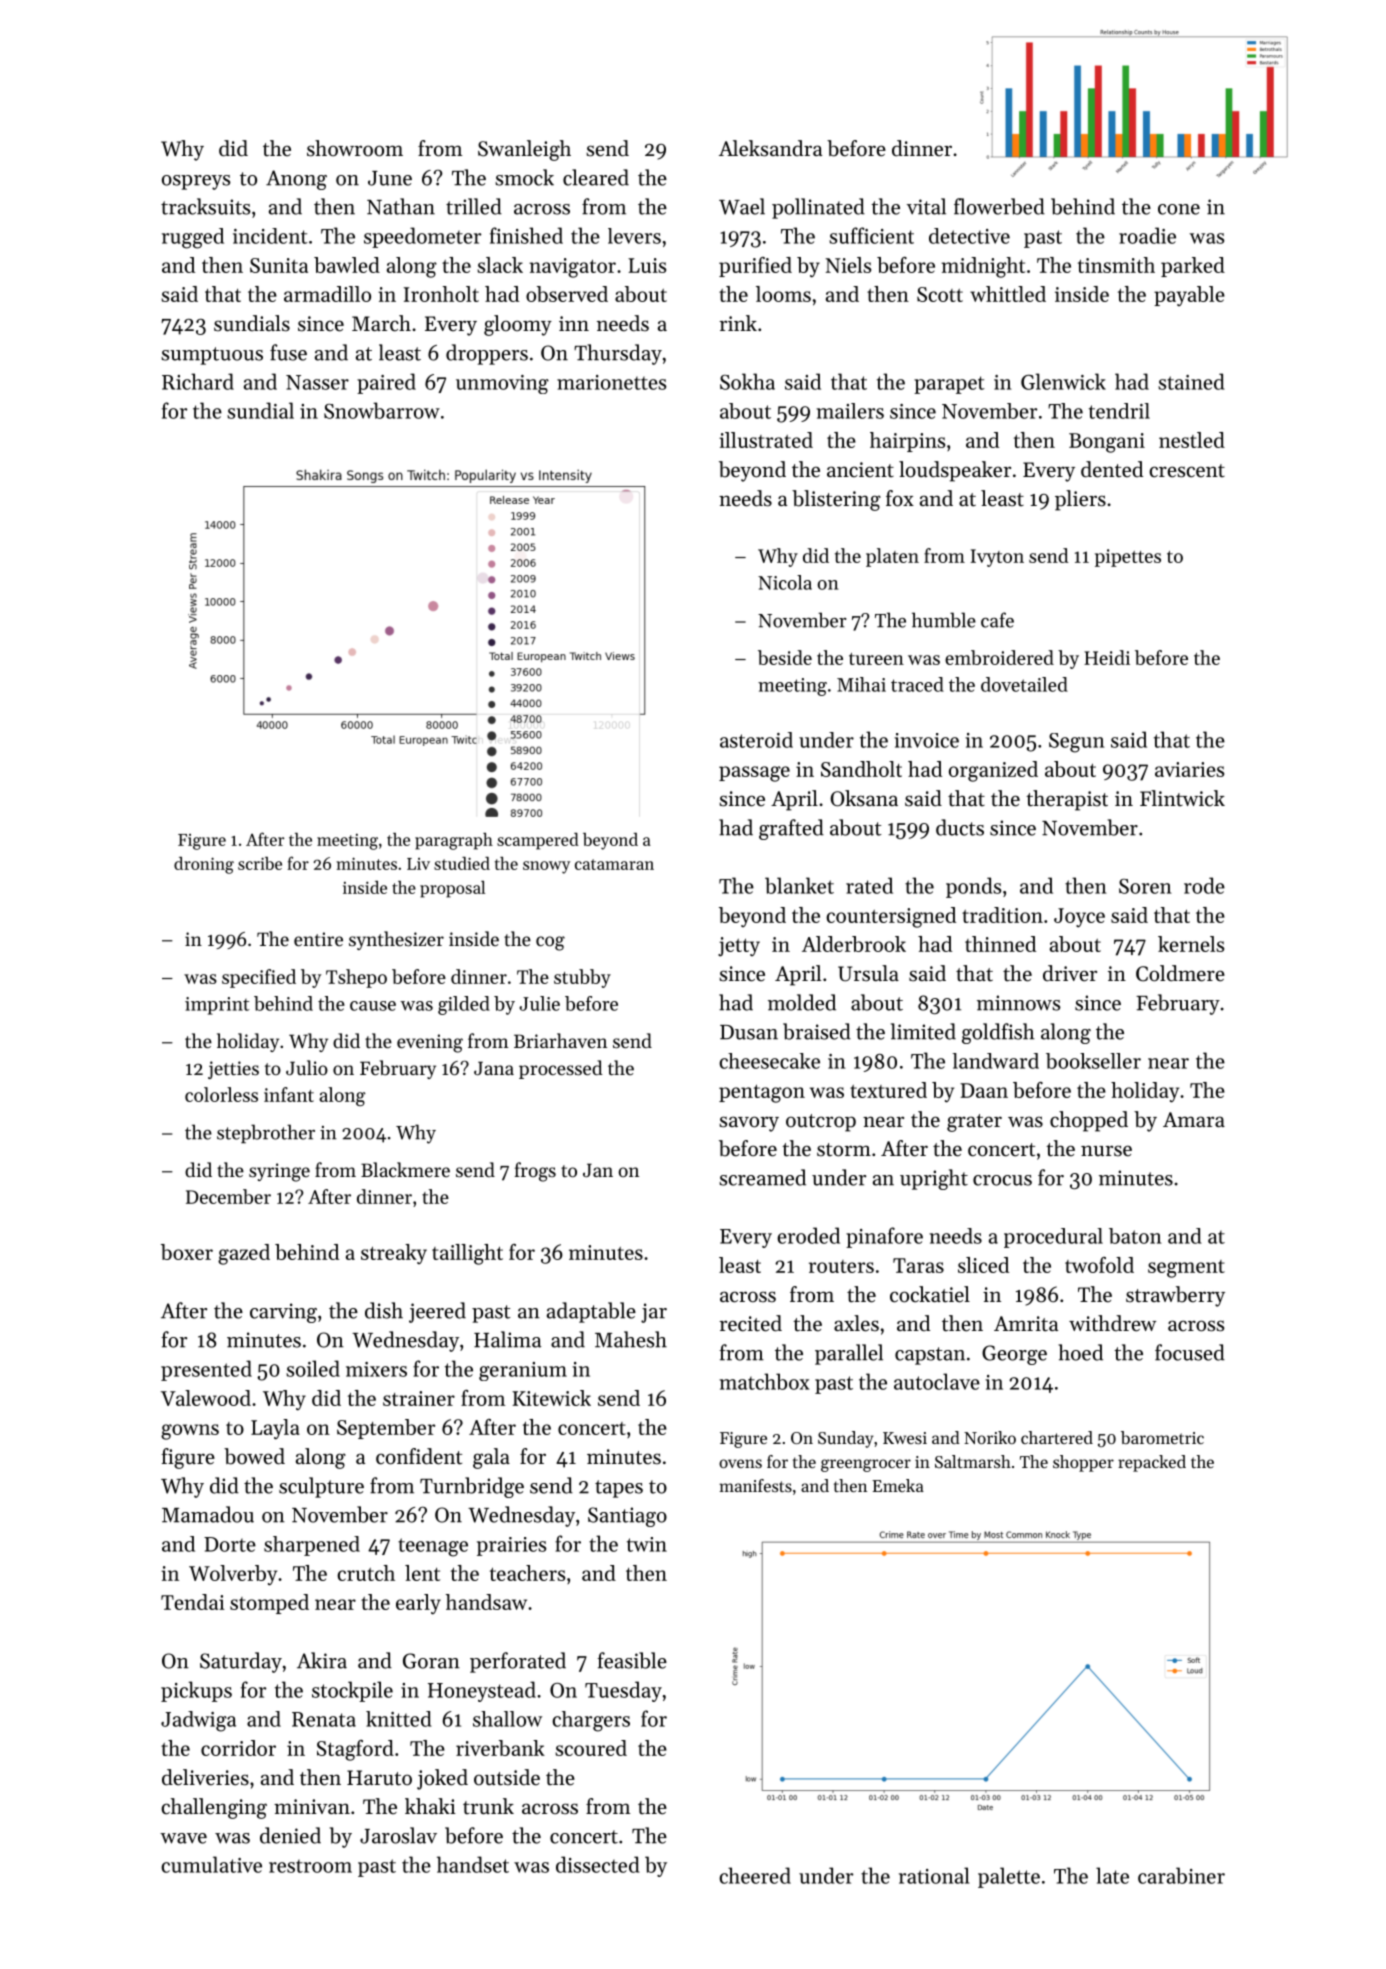 The height and width of the page is (1969, 1386). What do you see at coordinates (382, 410) in the page?
I see `Snowbarrow` at bounding box center [382, 410].
